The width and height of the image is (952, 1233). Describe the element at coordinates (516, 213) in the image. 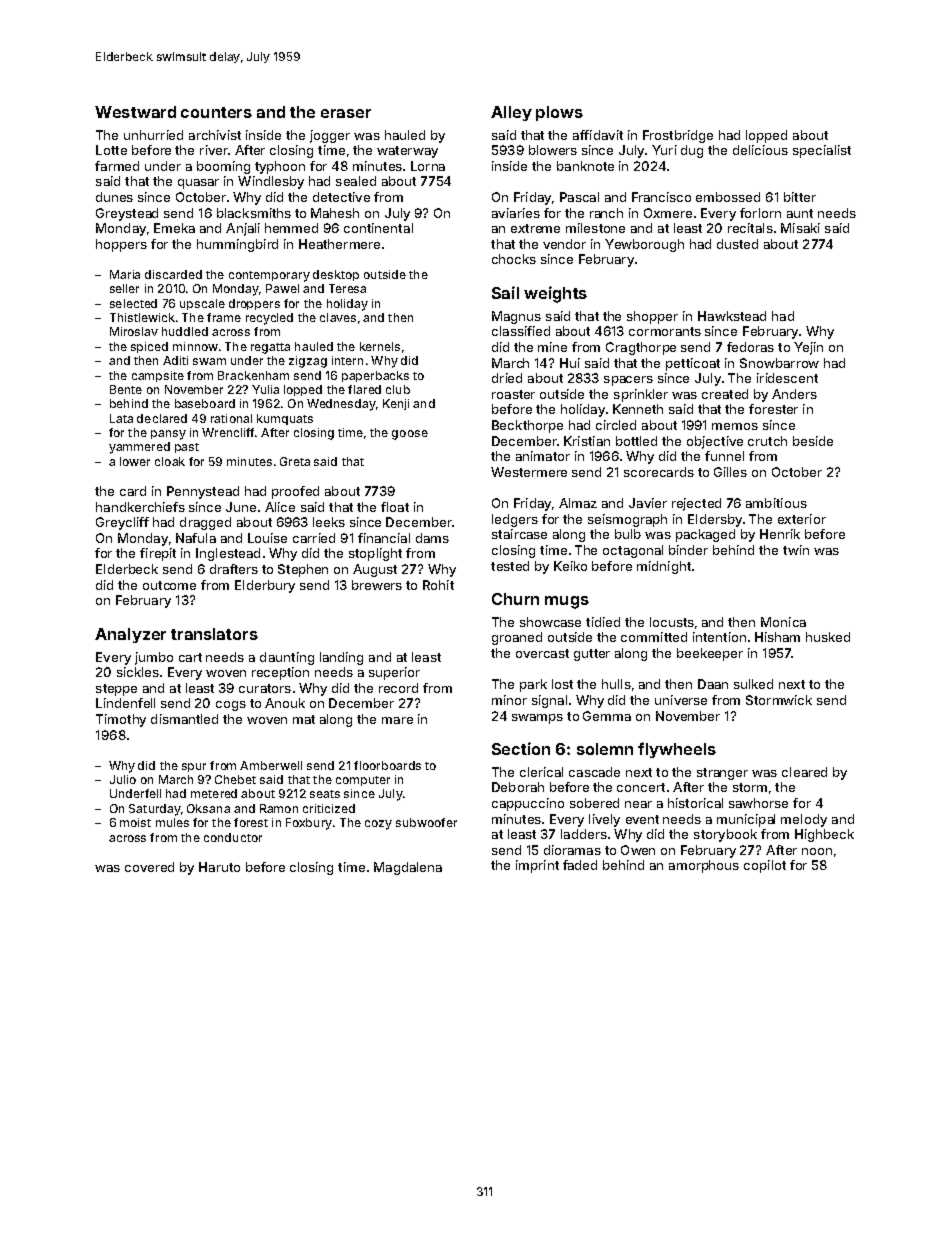

I see `aviaries` at that location.
